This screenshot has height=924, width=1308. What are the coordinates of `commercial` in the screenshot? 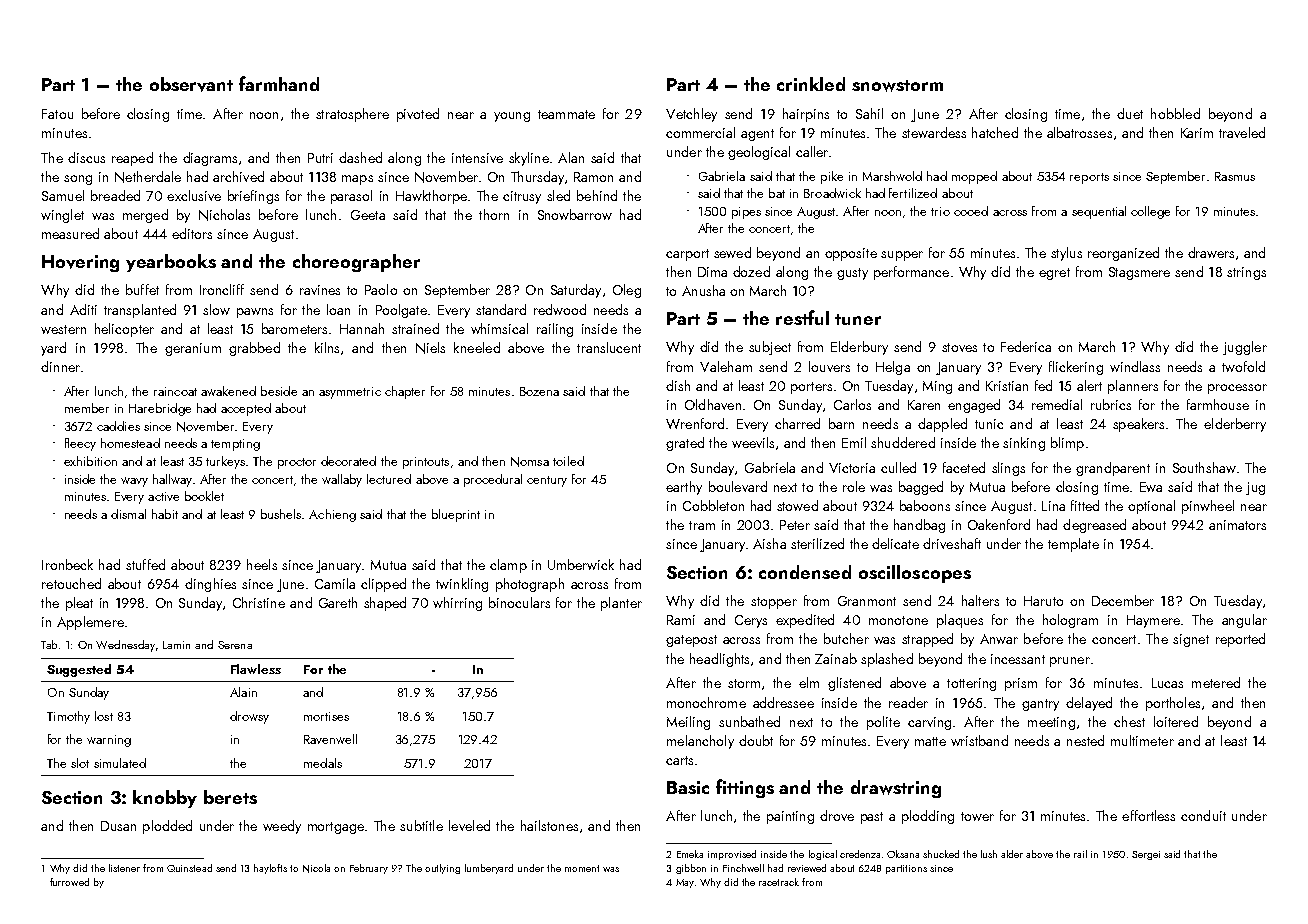 It's located at (700, 132).
